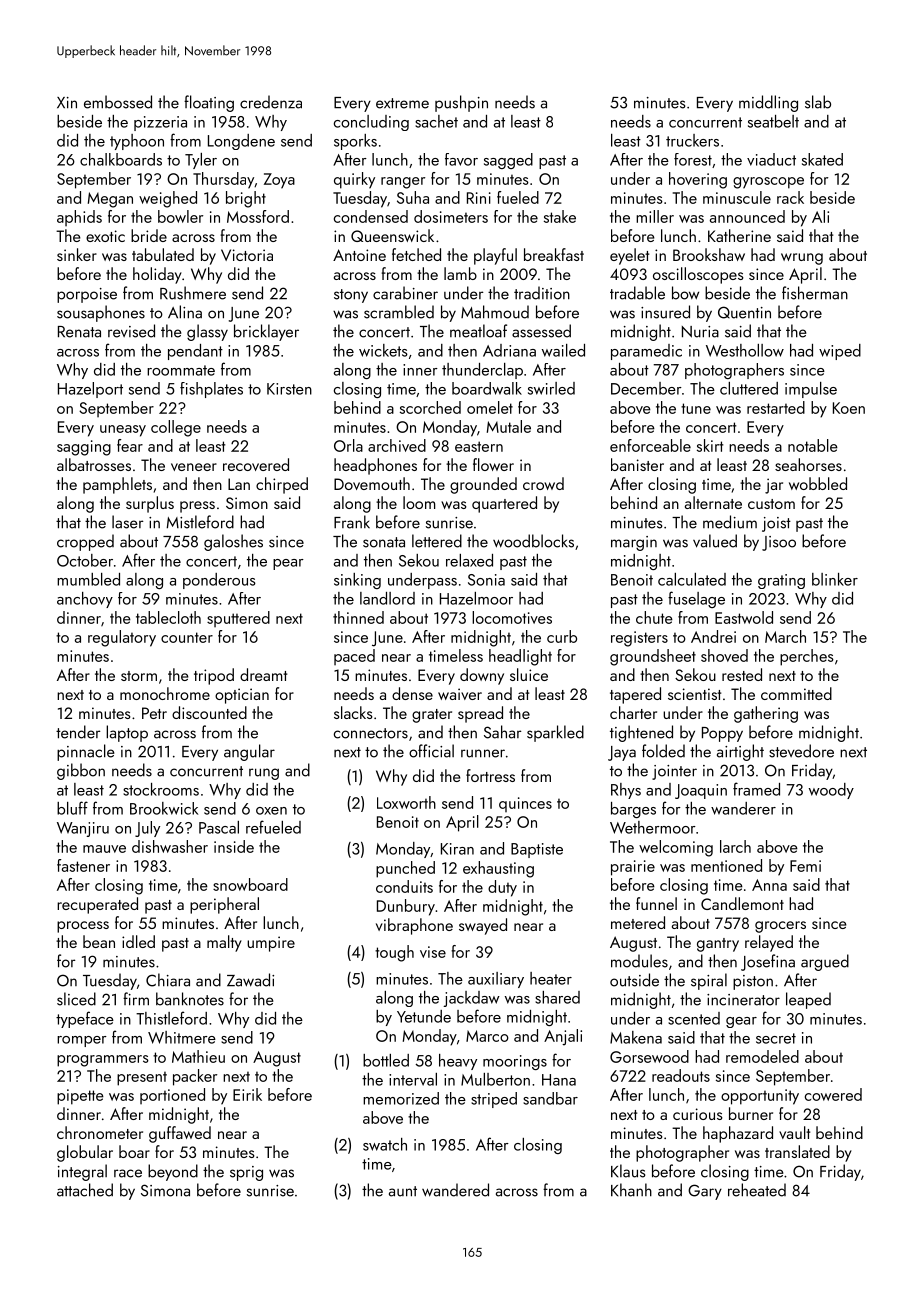  I want to click on middling, so click(768, 103).
